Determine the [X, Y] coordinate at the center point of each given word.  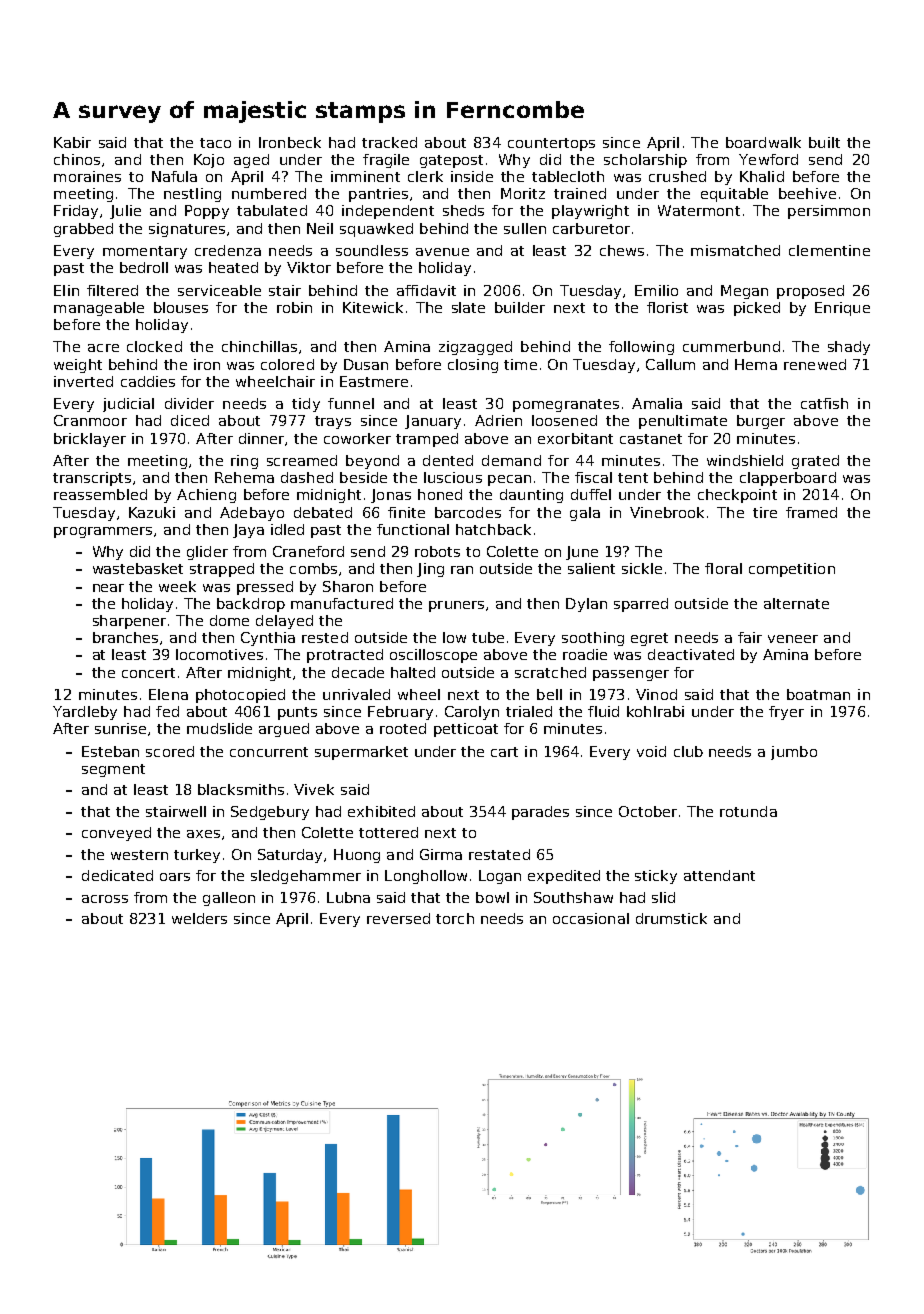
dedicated [117, 875]
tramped [427, 440]
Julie [125, 212]
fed [167, 711]
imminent [365, 176]
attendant [719, 875]
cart [504, 752]
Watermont [699, 210]
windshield [745, 460]
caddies [148, 381]
